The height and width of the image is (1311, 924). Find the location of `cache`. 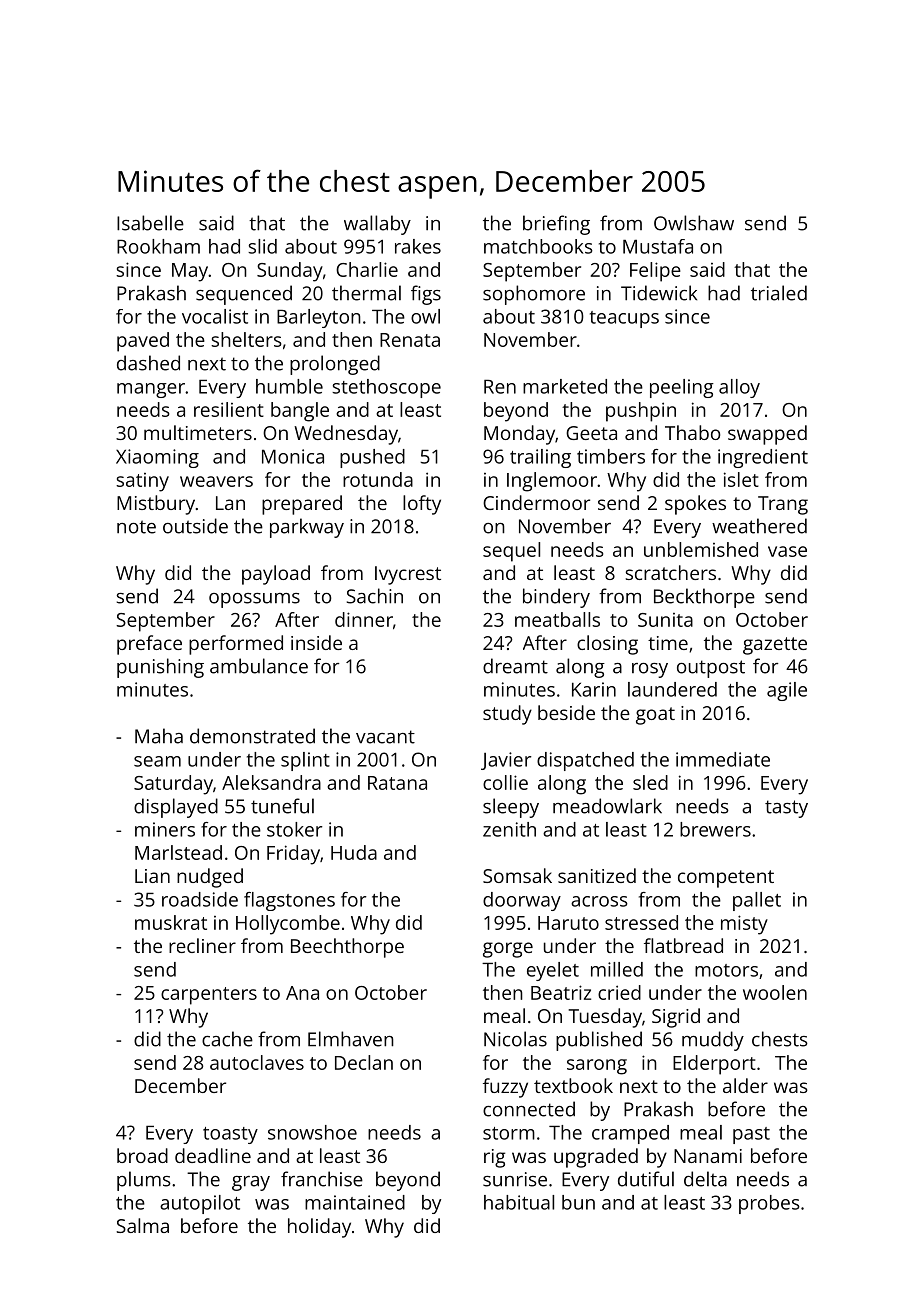

cache is located at coordinates (227, 1039).
